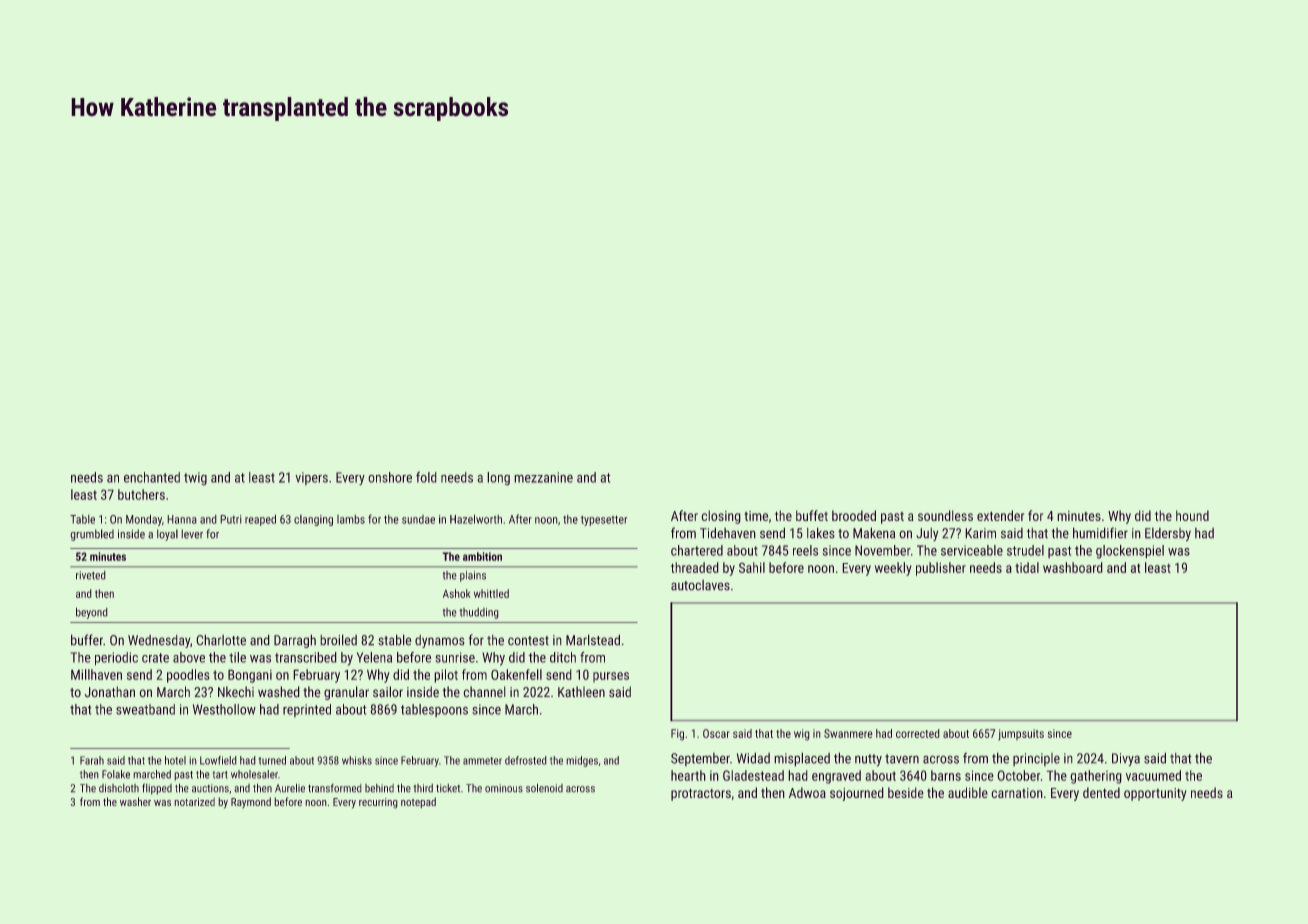  Describe the element at coordinates (379, 788) in the image. I see `behind` at that location.
